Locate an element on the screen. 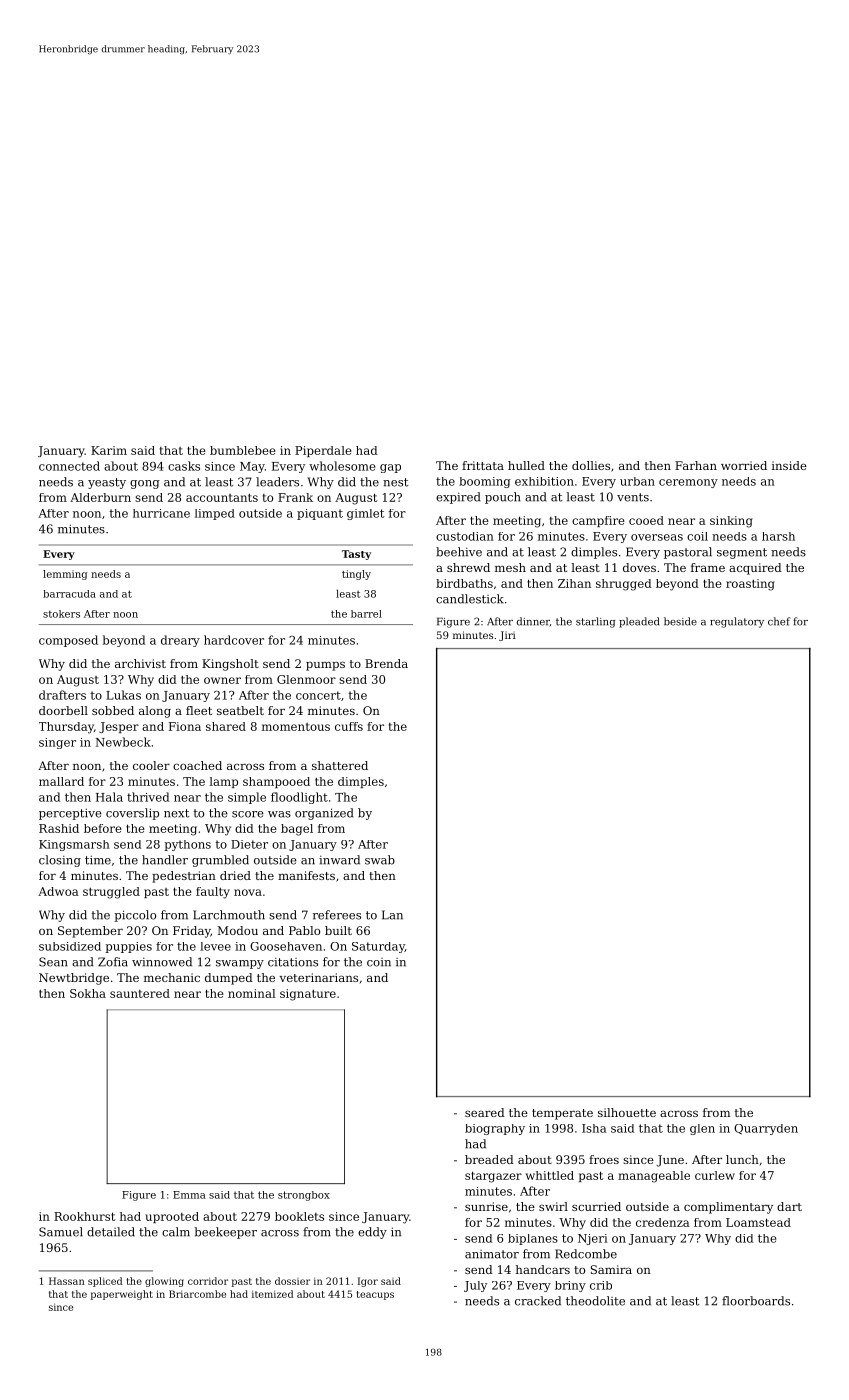 Image resolution: width=849 pixels, height=1400 pixels. doves is located at coordinates (639, 567).
